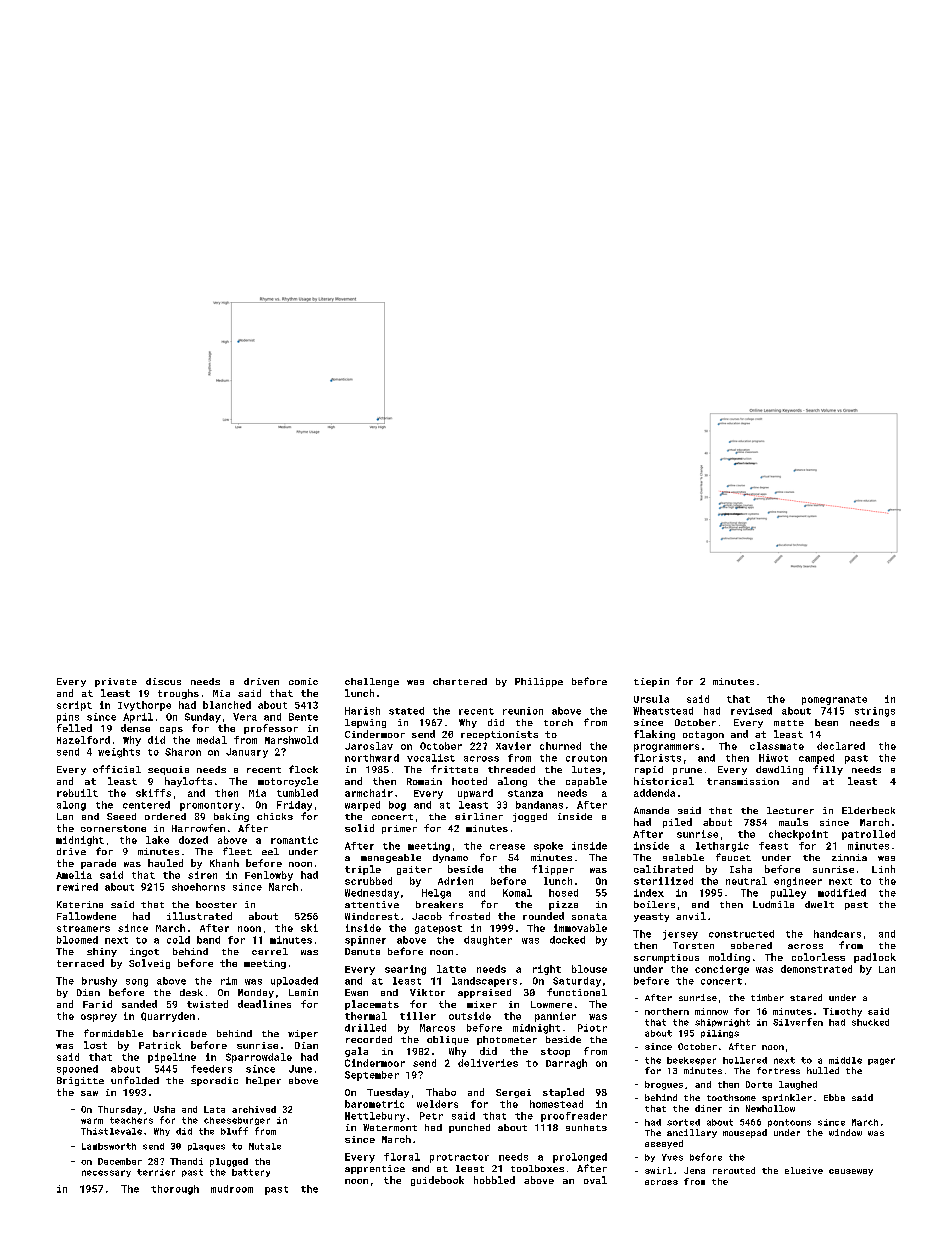  What do you see at coordinates (418, 1016) in the screenshot?
I see `tiller` at bounding box center [418, 1016].
